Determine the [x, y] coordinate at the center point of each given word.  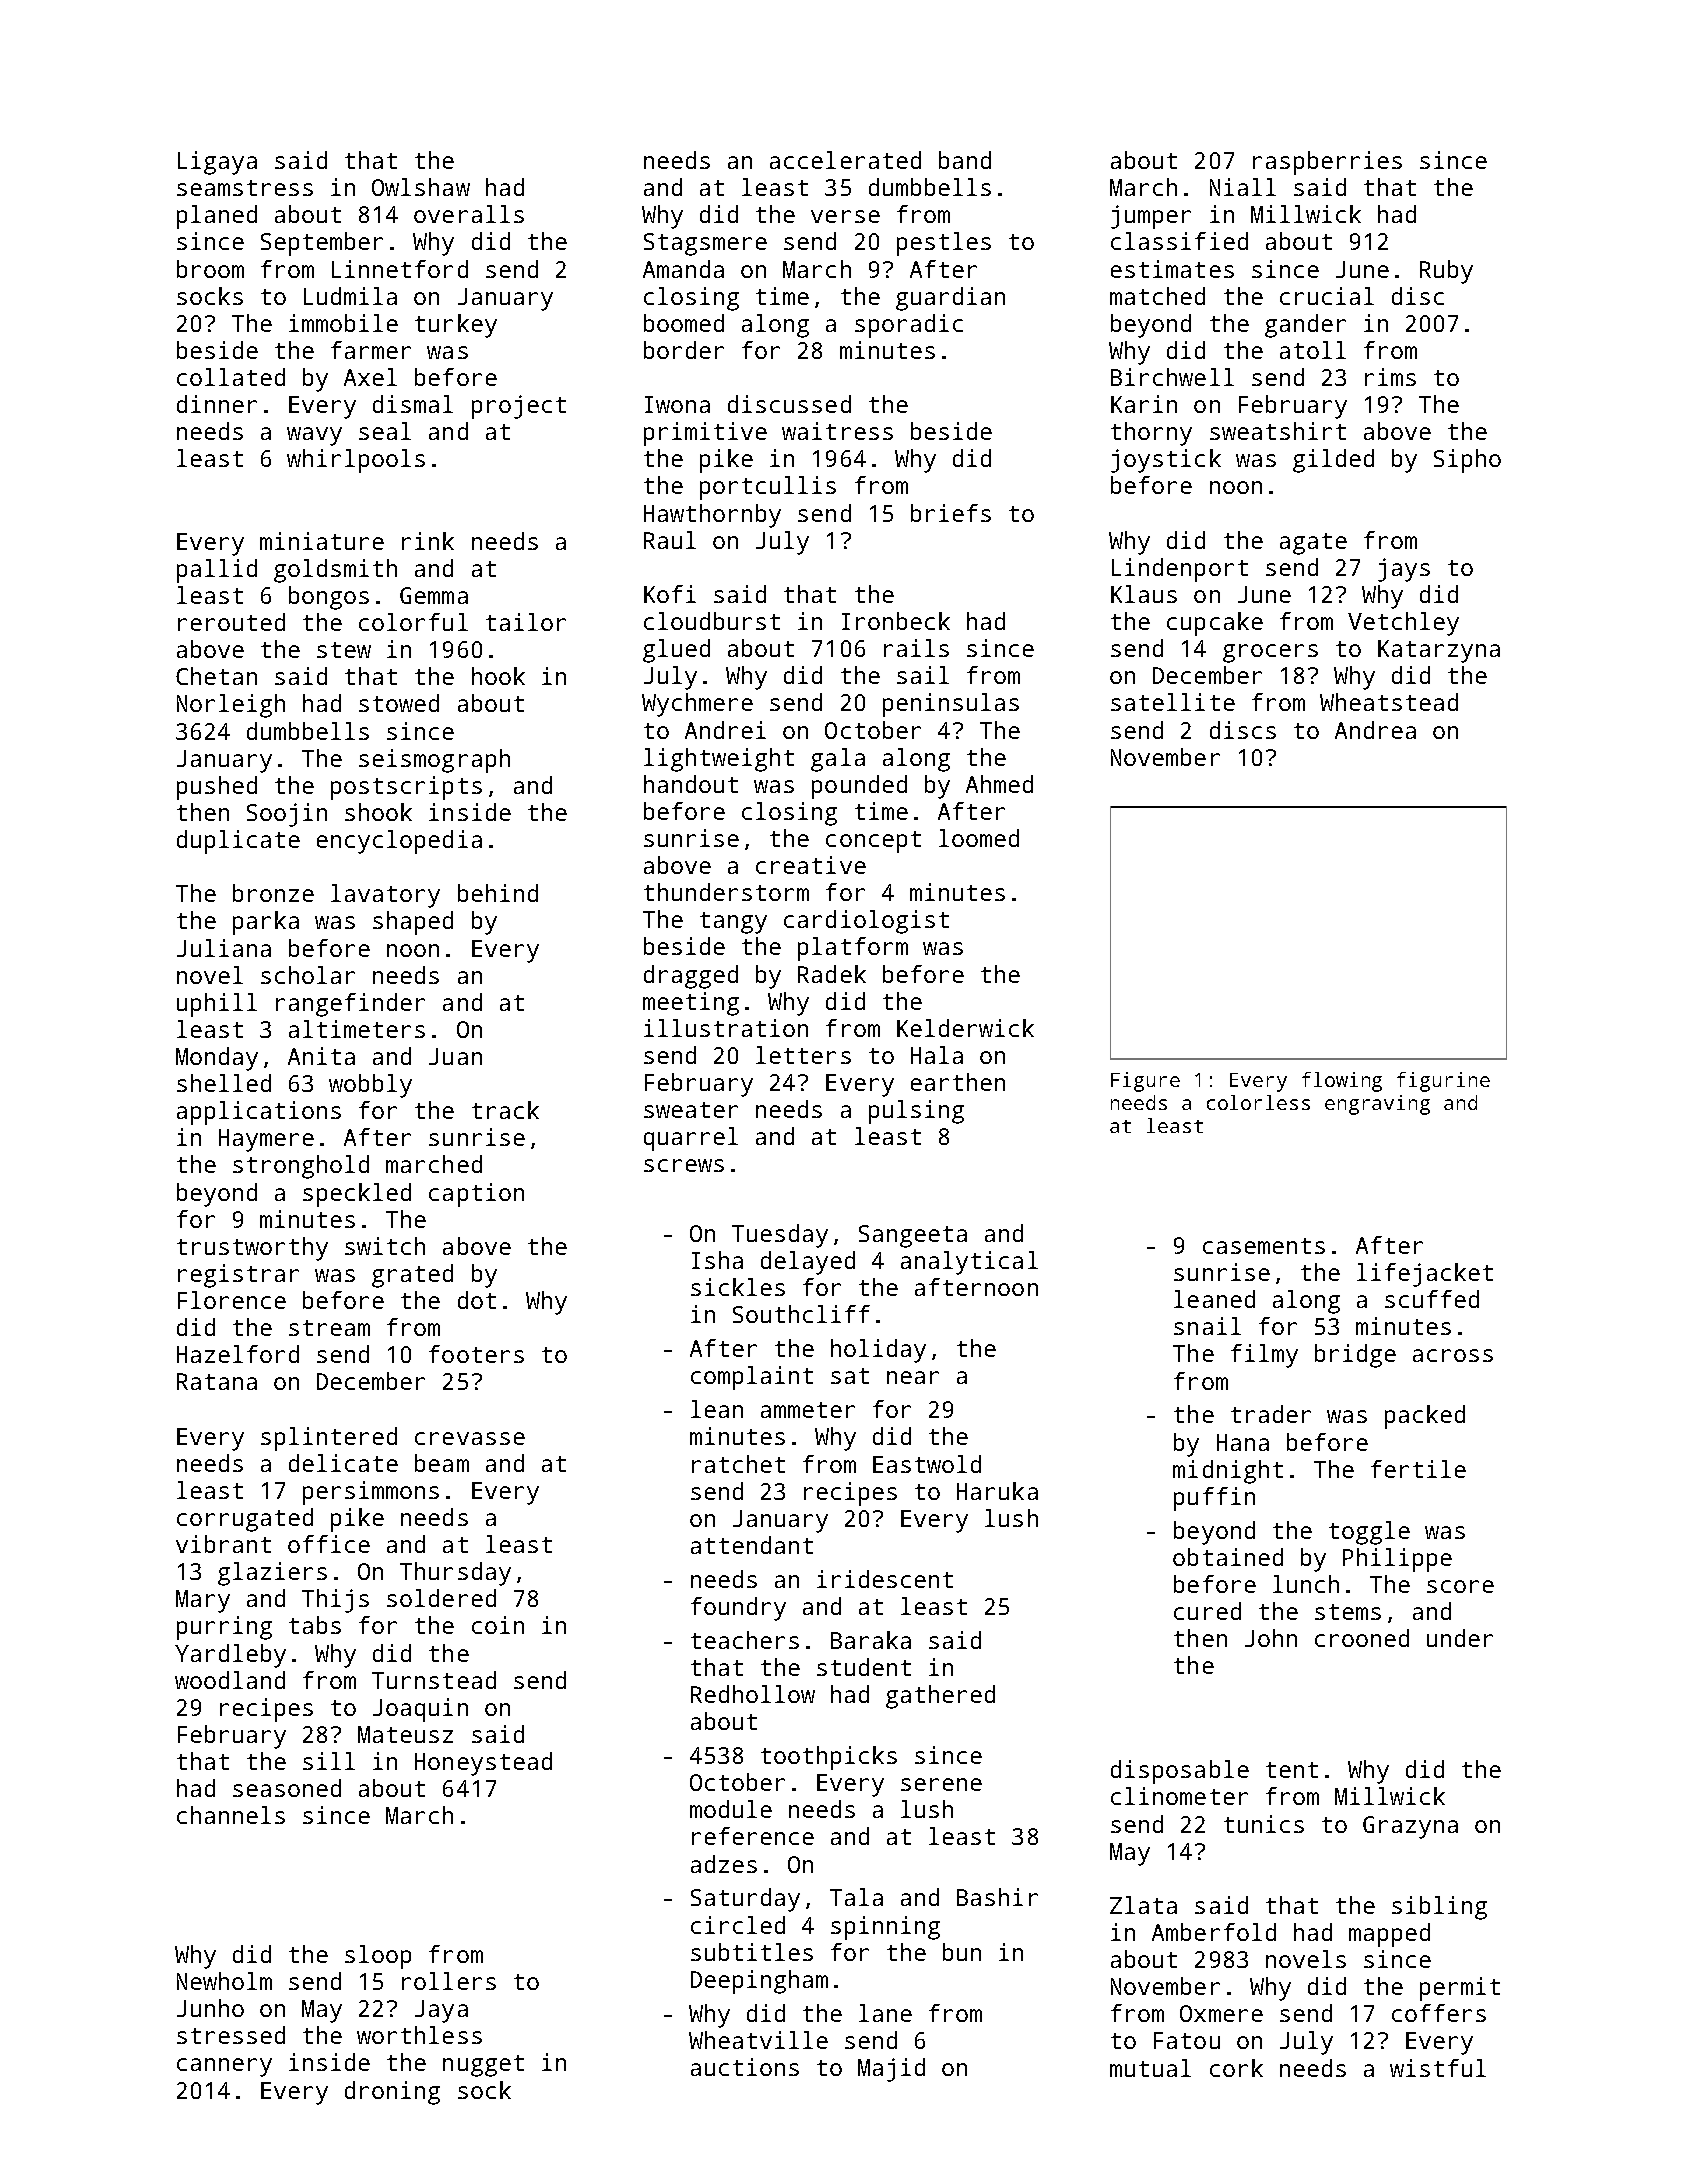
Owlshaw [421, 187]
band [965, 160]
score [1460, 1586]
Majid [891, 2070]
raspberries [1327, 163]
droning [392, 2093]
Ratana [217, 1381]
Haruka [997, 1491]
